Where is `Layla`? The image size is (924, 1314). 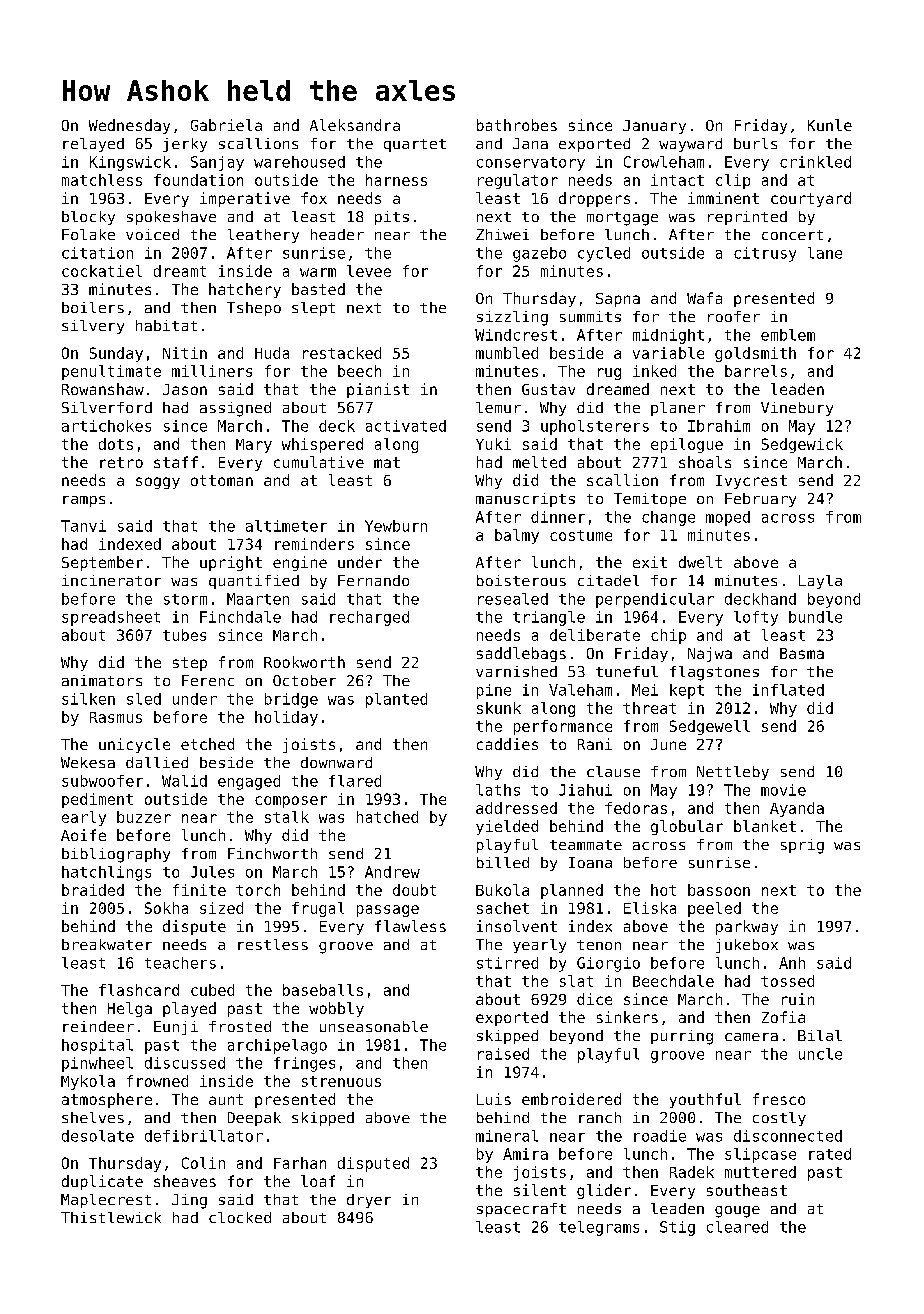 Layla is located at coordinates (820, 582).
